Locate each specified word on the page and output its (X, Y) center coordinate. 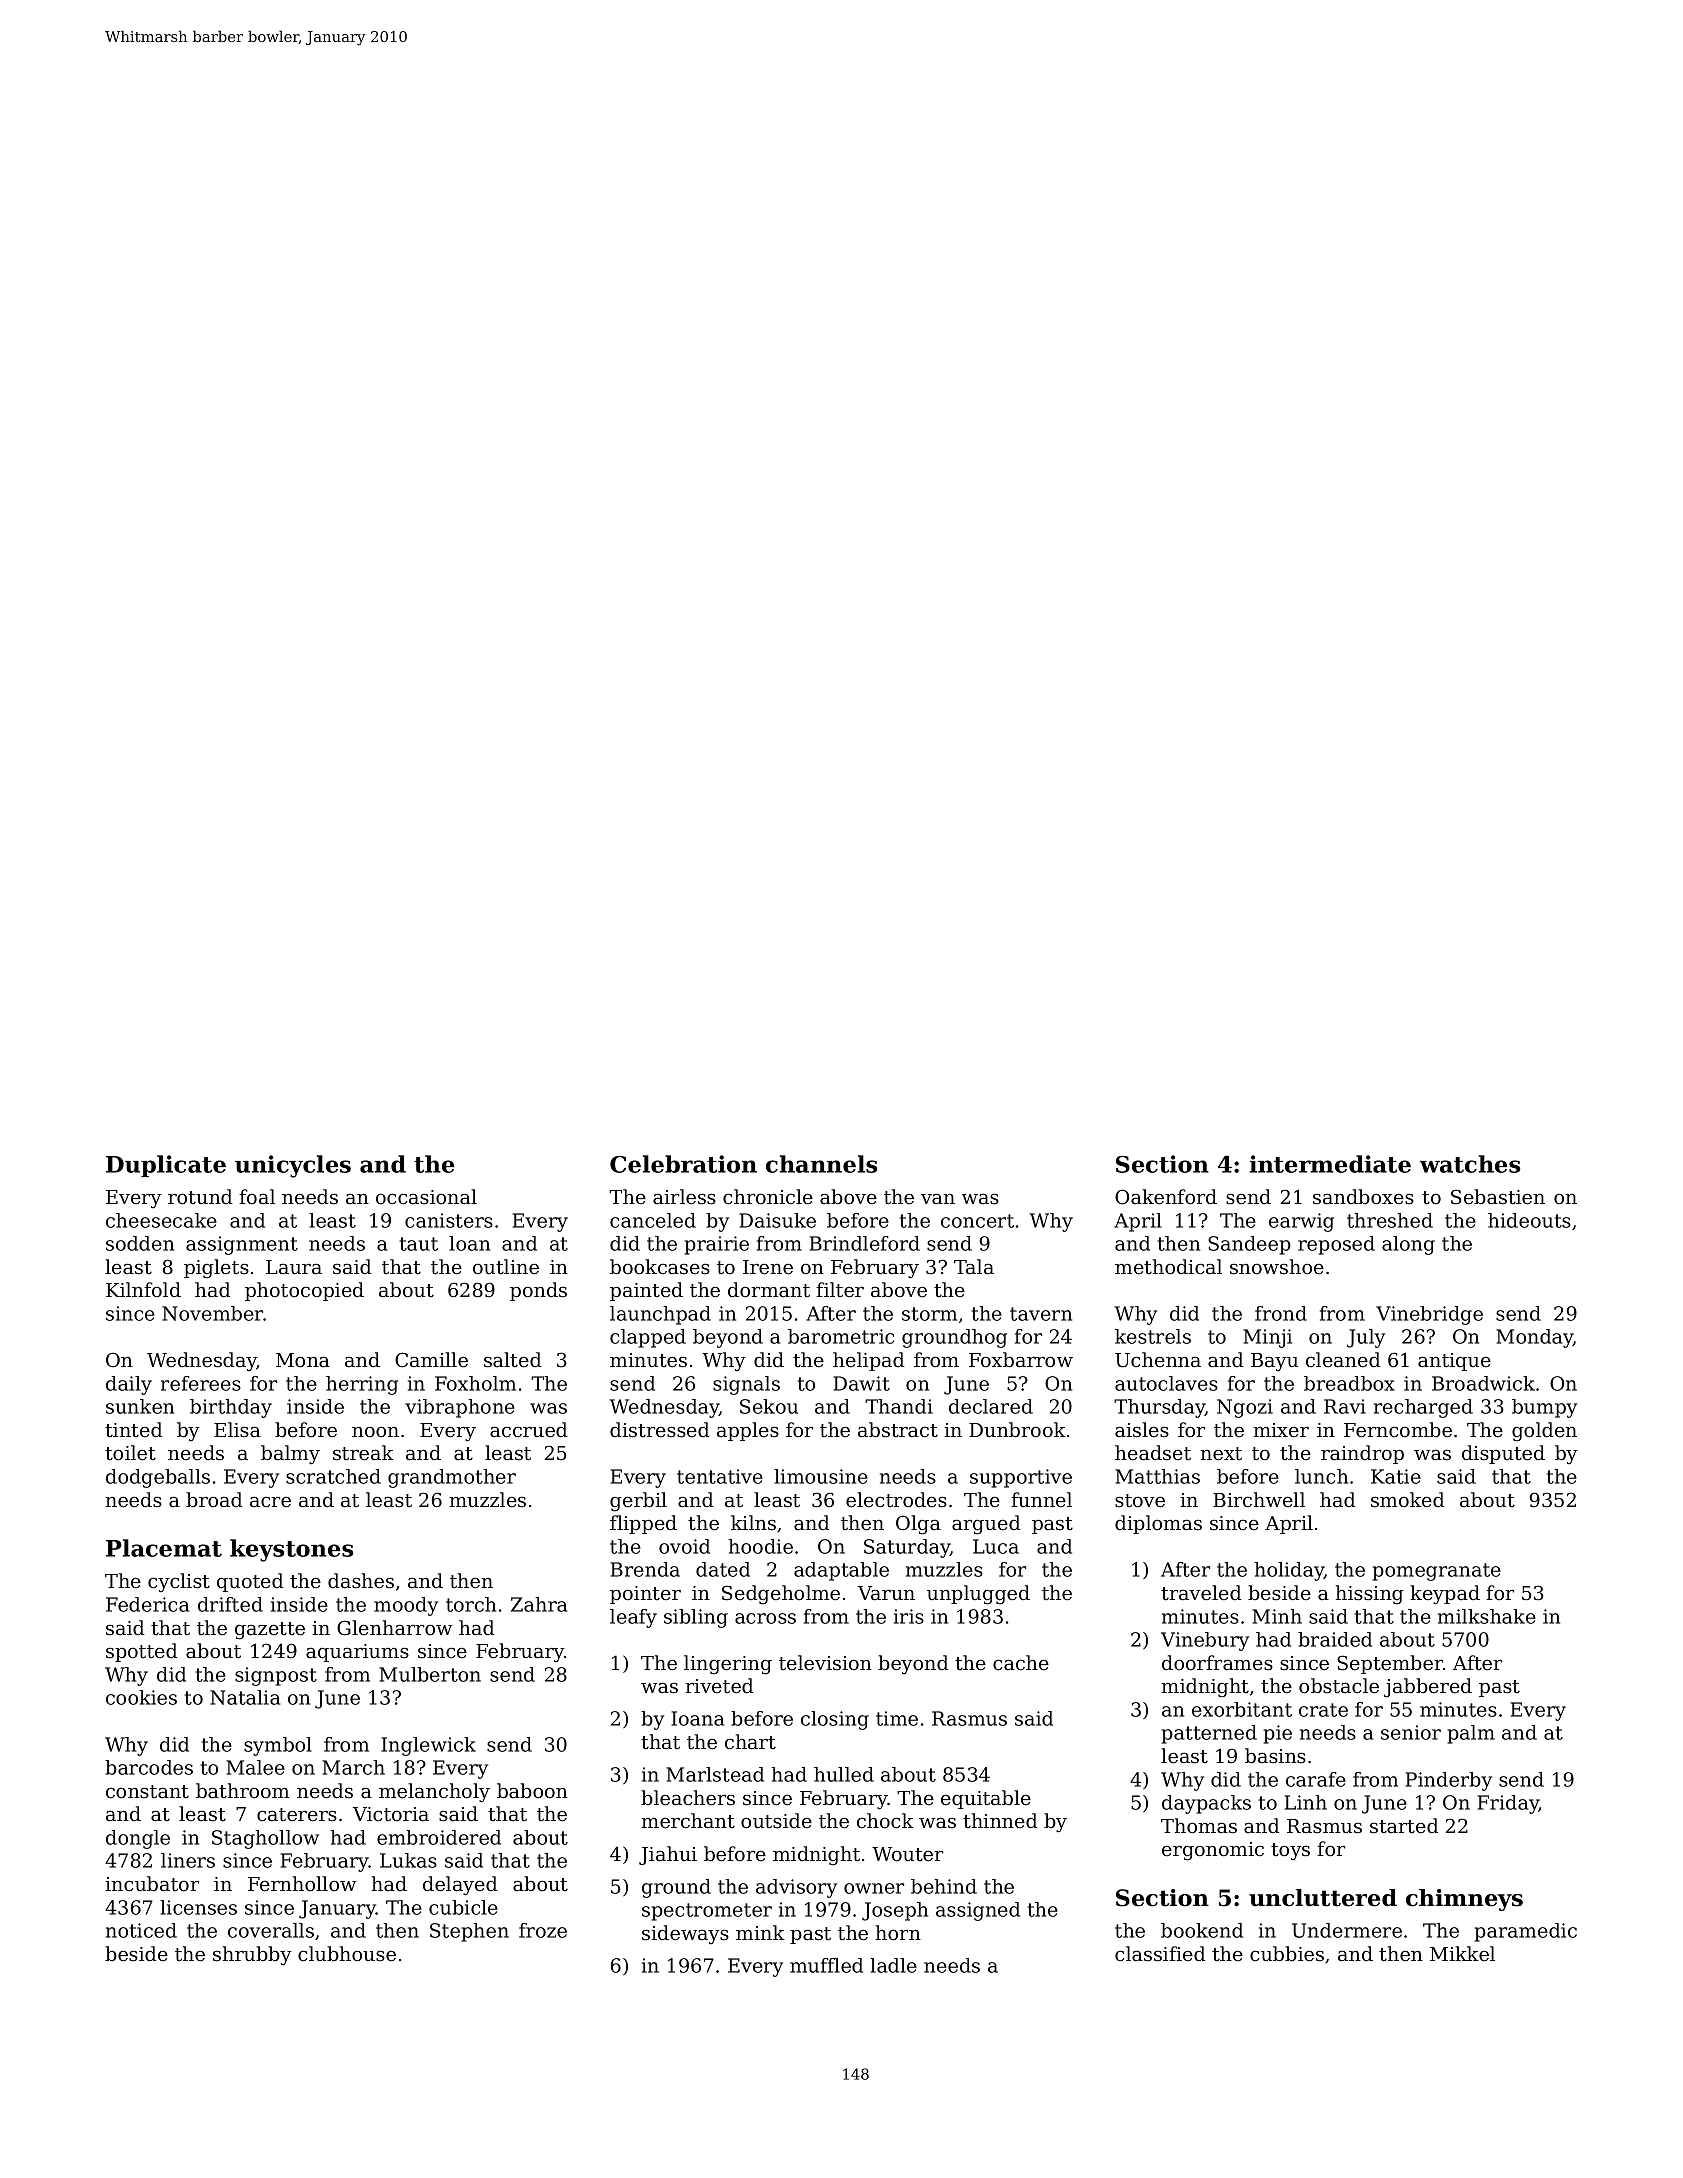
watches (1470, 1164)
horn (898, 1932)
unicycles (293, 1166)
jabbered (1428, 1688)
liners (188, 1860)
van (938, 1199)
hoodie (760, 1546)
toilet (130, 1453)
